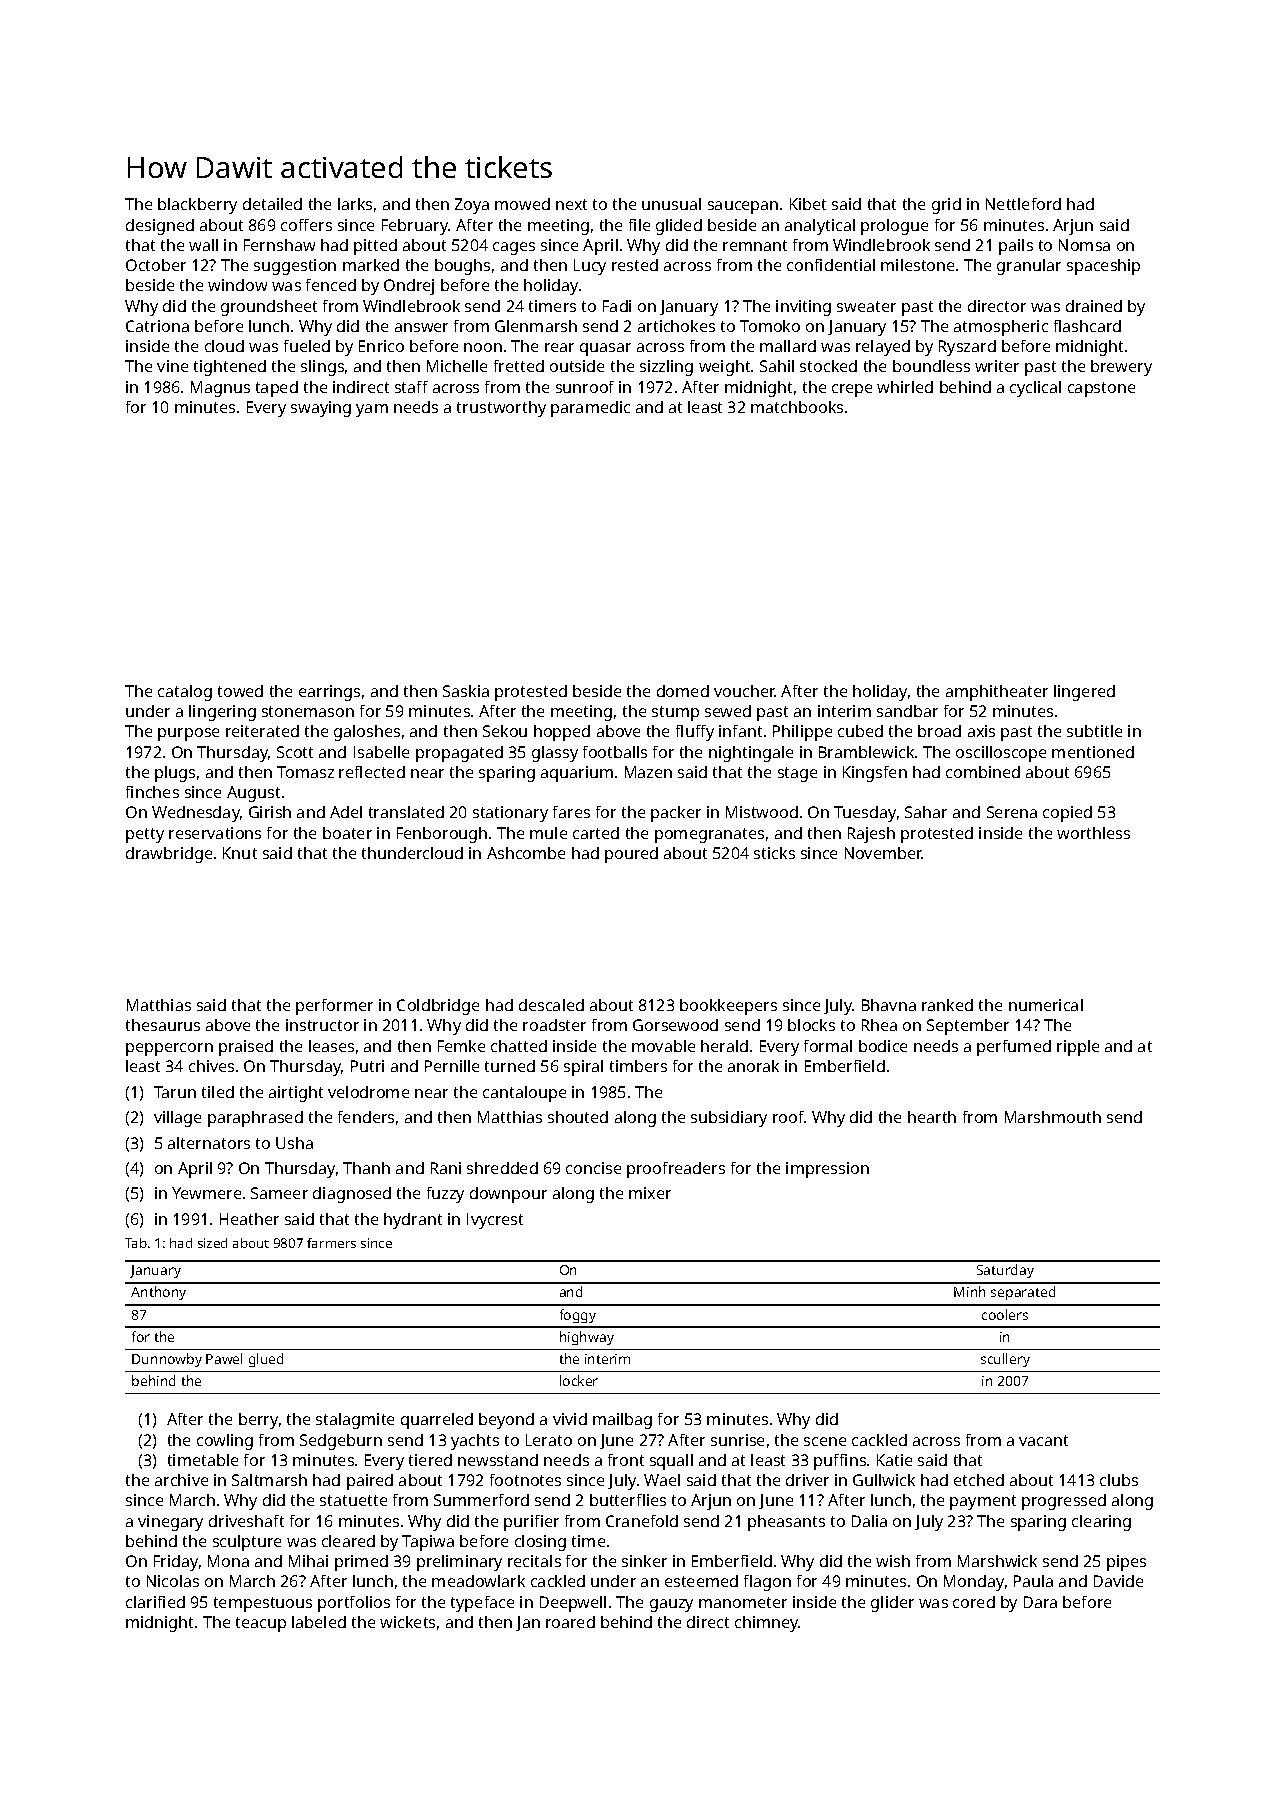 The height and width of the screenshot is (1818, 1285). Describe the element at coordinates (1023, 204) in the screenshot. I see `Nettleford` at that location.
